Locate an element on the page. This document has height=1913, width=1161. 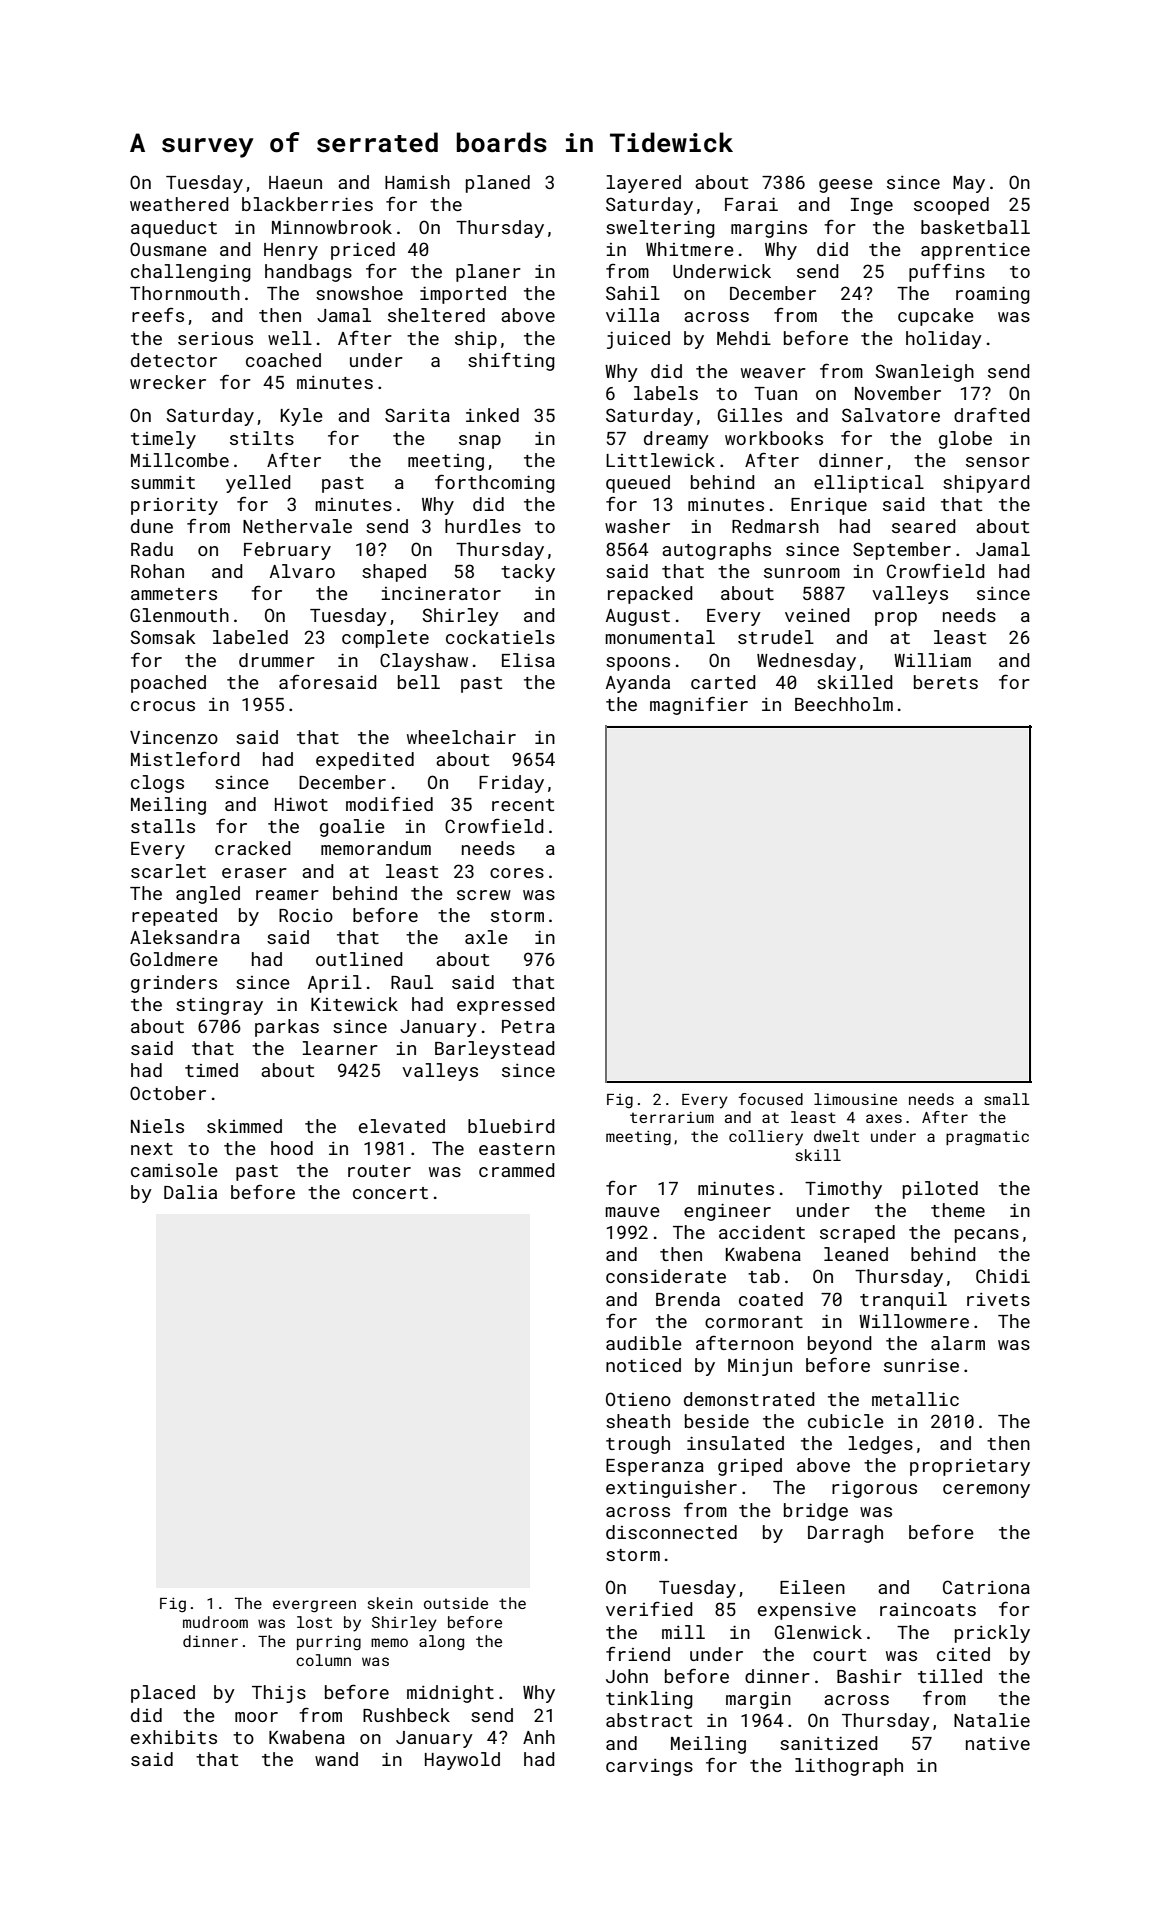
mauve is located at coordinates (632, 1212).
